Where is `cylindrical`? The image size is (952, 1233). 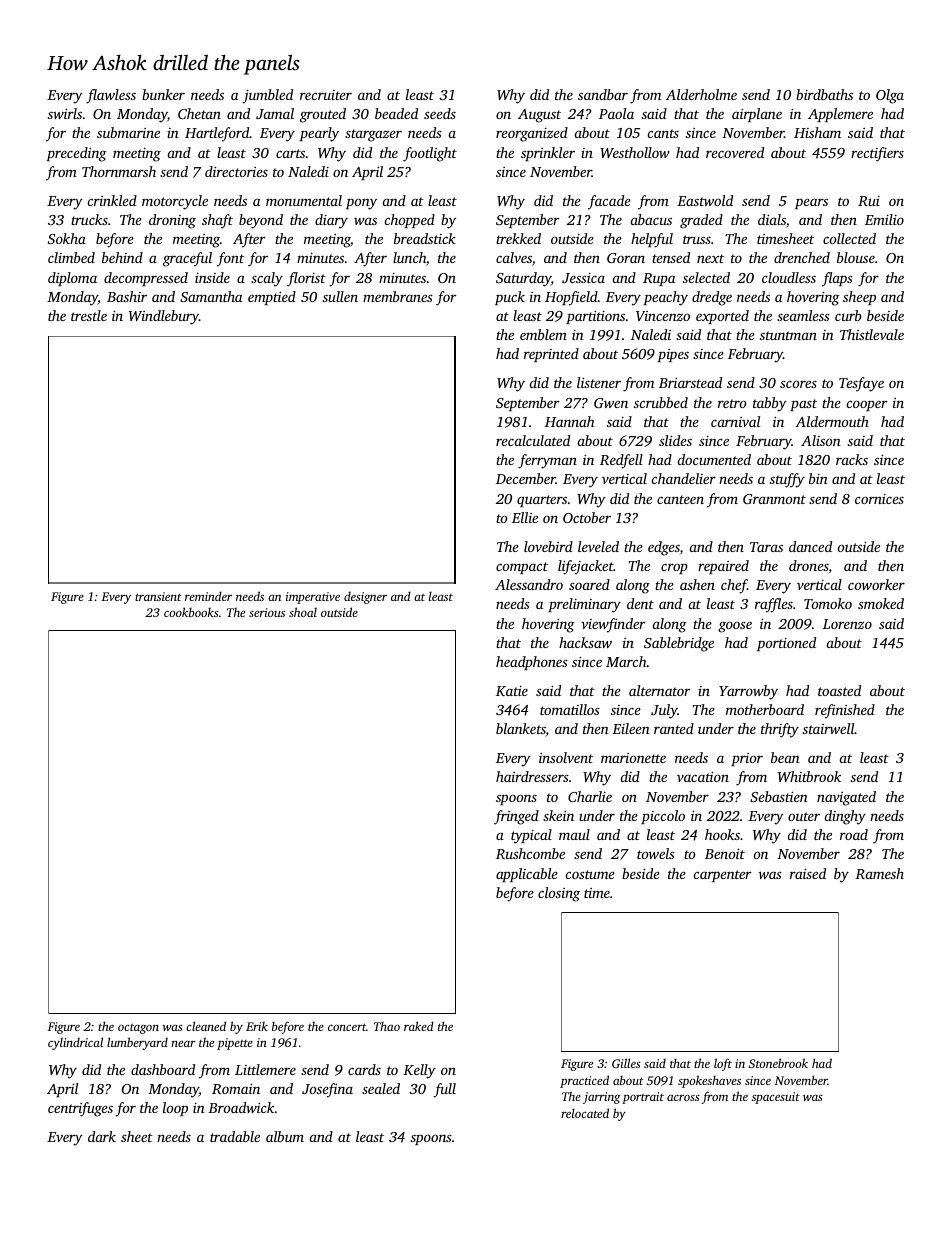
cylindrical is located at coordinates (75, 1043).
